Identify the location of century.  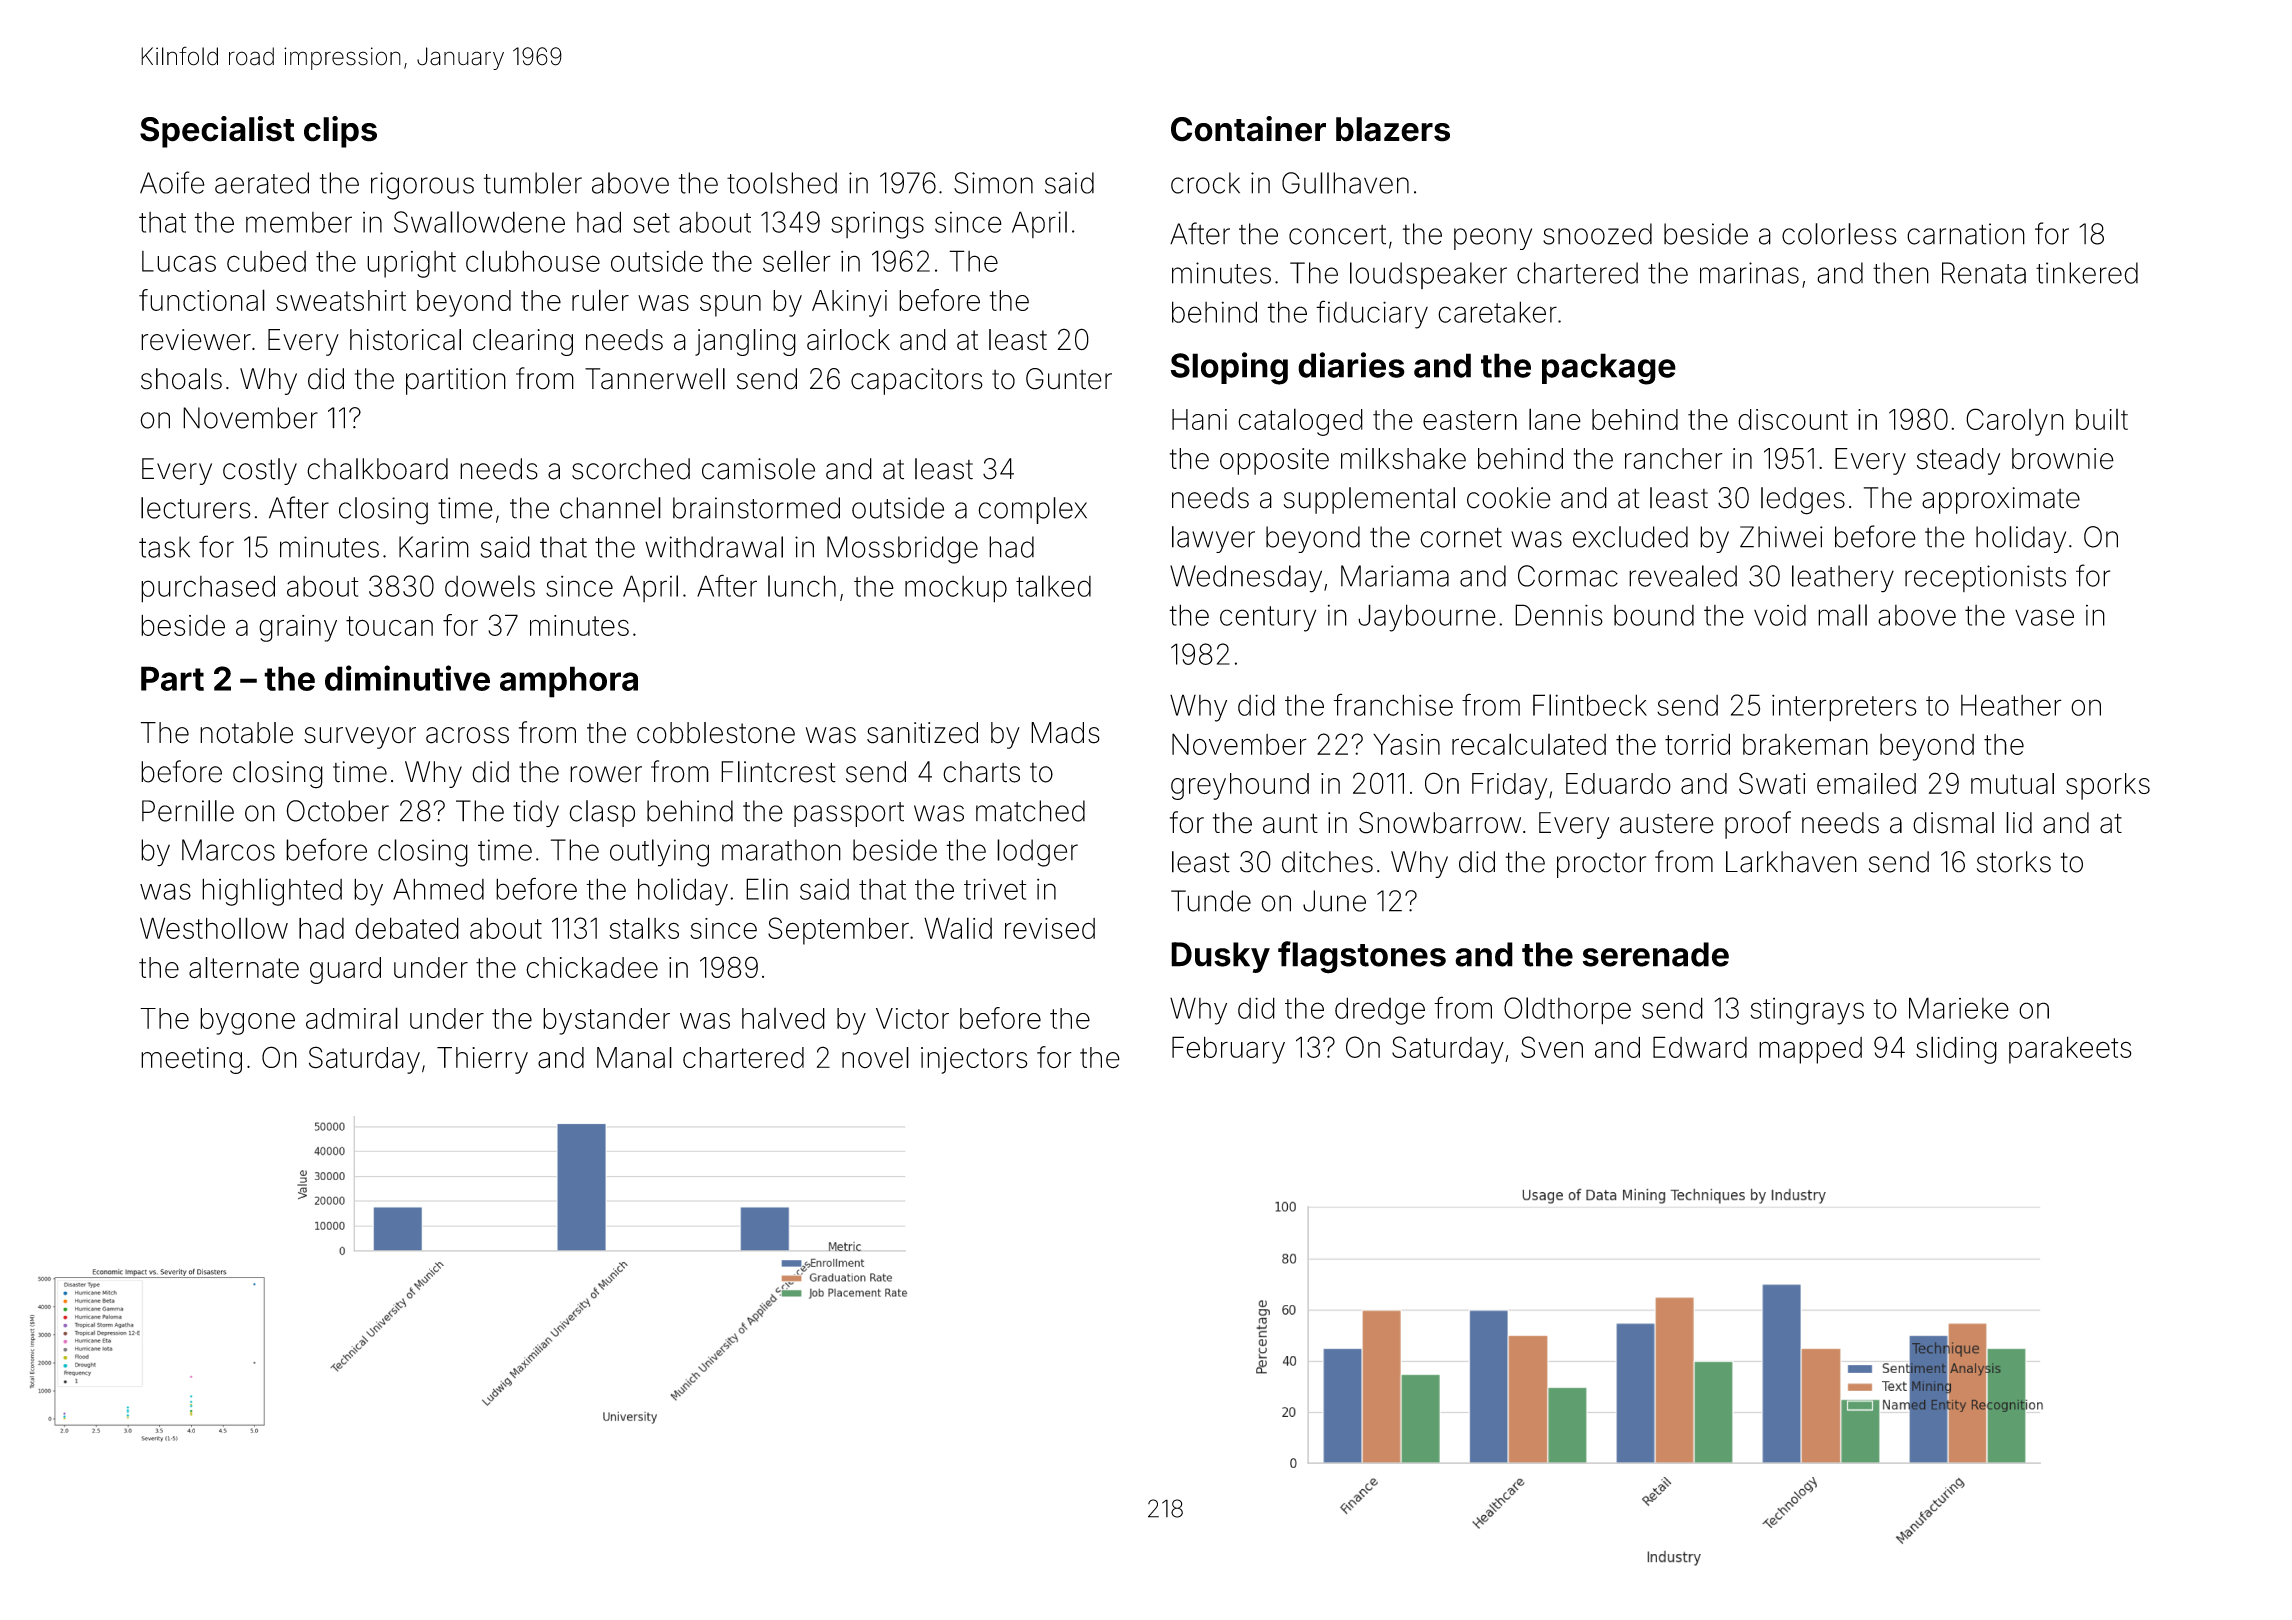
(1268, 619).
